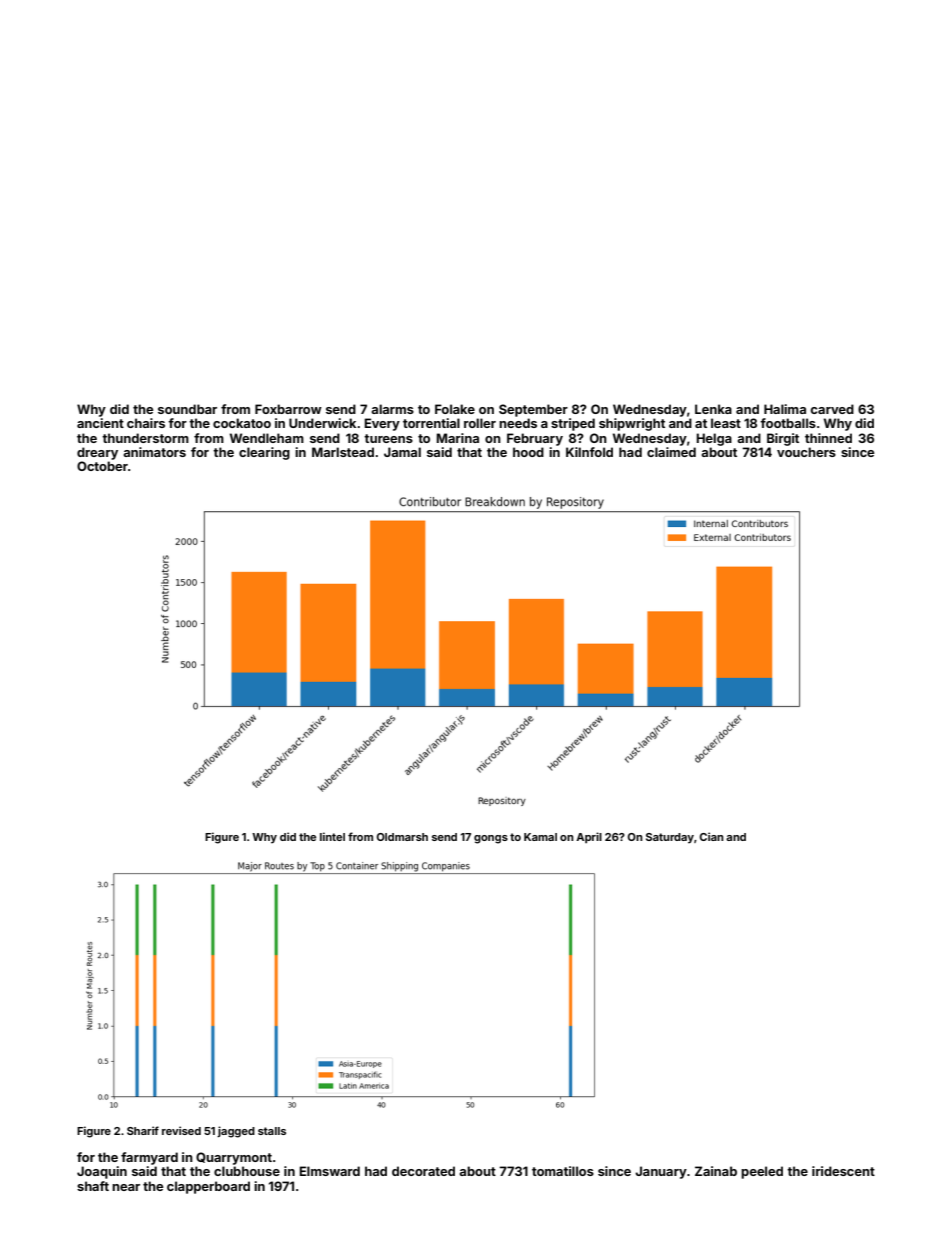 Image resolution: width=952 pixels, height=1233 pixels. Describe the element at coordinates (332, 836) in the page. I see `lintel` at that location.
